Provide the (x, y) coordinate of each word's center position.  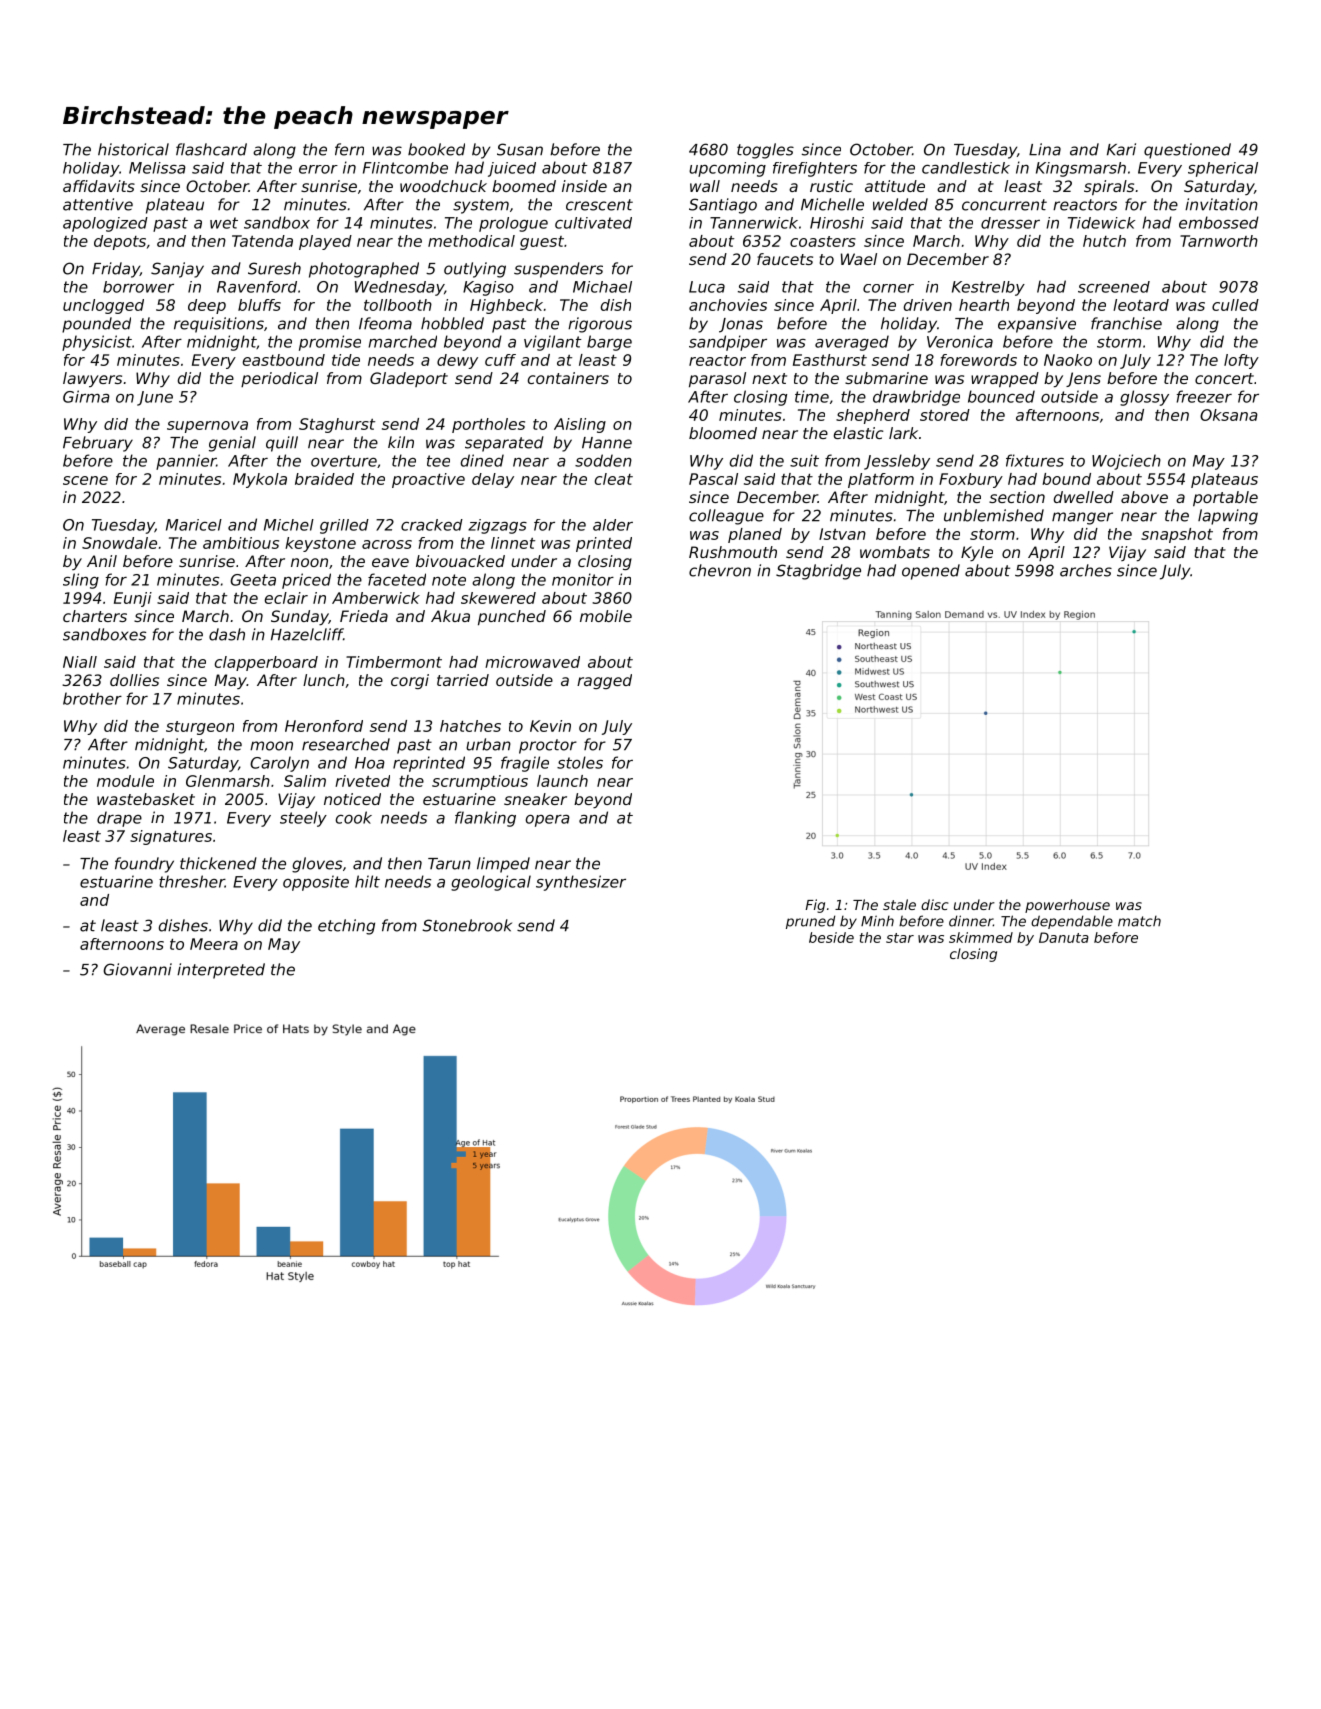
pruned (810, 922)
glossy (1144, 398)
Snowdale (119, 543)
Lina (1045, 149)
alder (613, 525)
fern (349, 149)
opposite (316, 883)
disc (935, 904)
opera (548, 821)
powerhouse (1067, 906)
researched (346, 744)
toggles (765, 151)
